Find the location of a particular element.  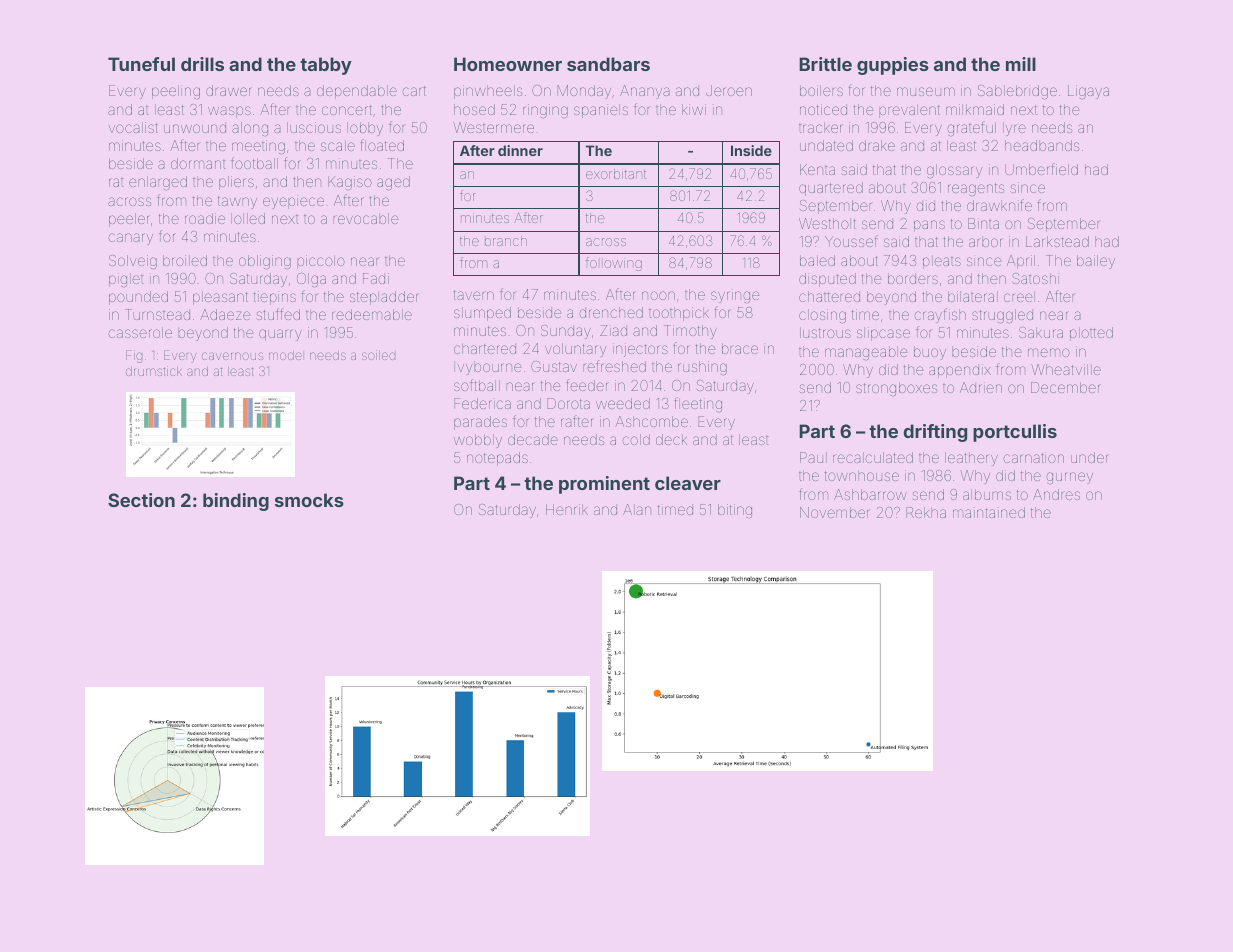

pleasant is located at coordinates (220, 298).
